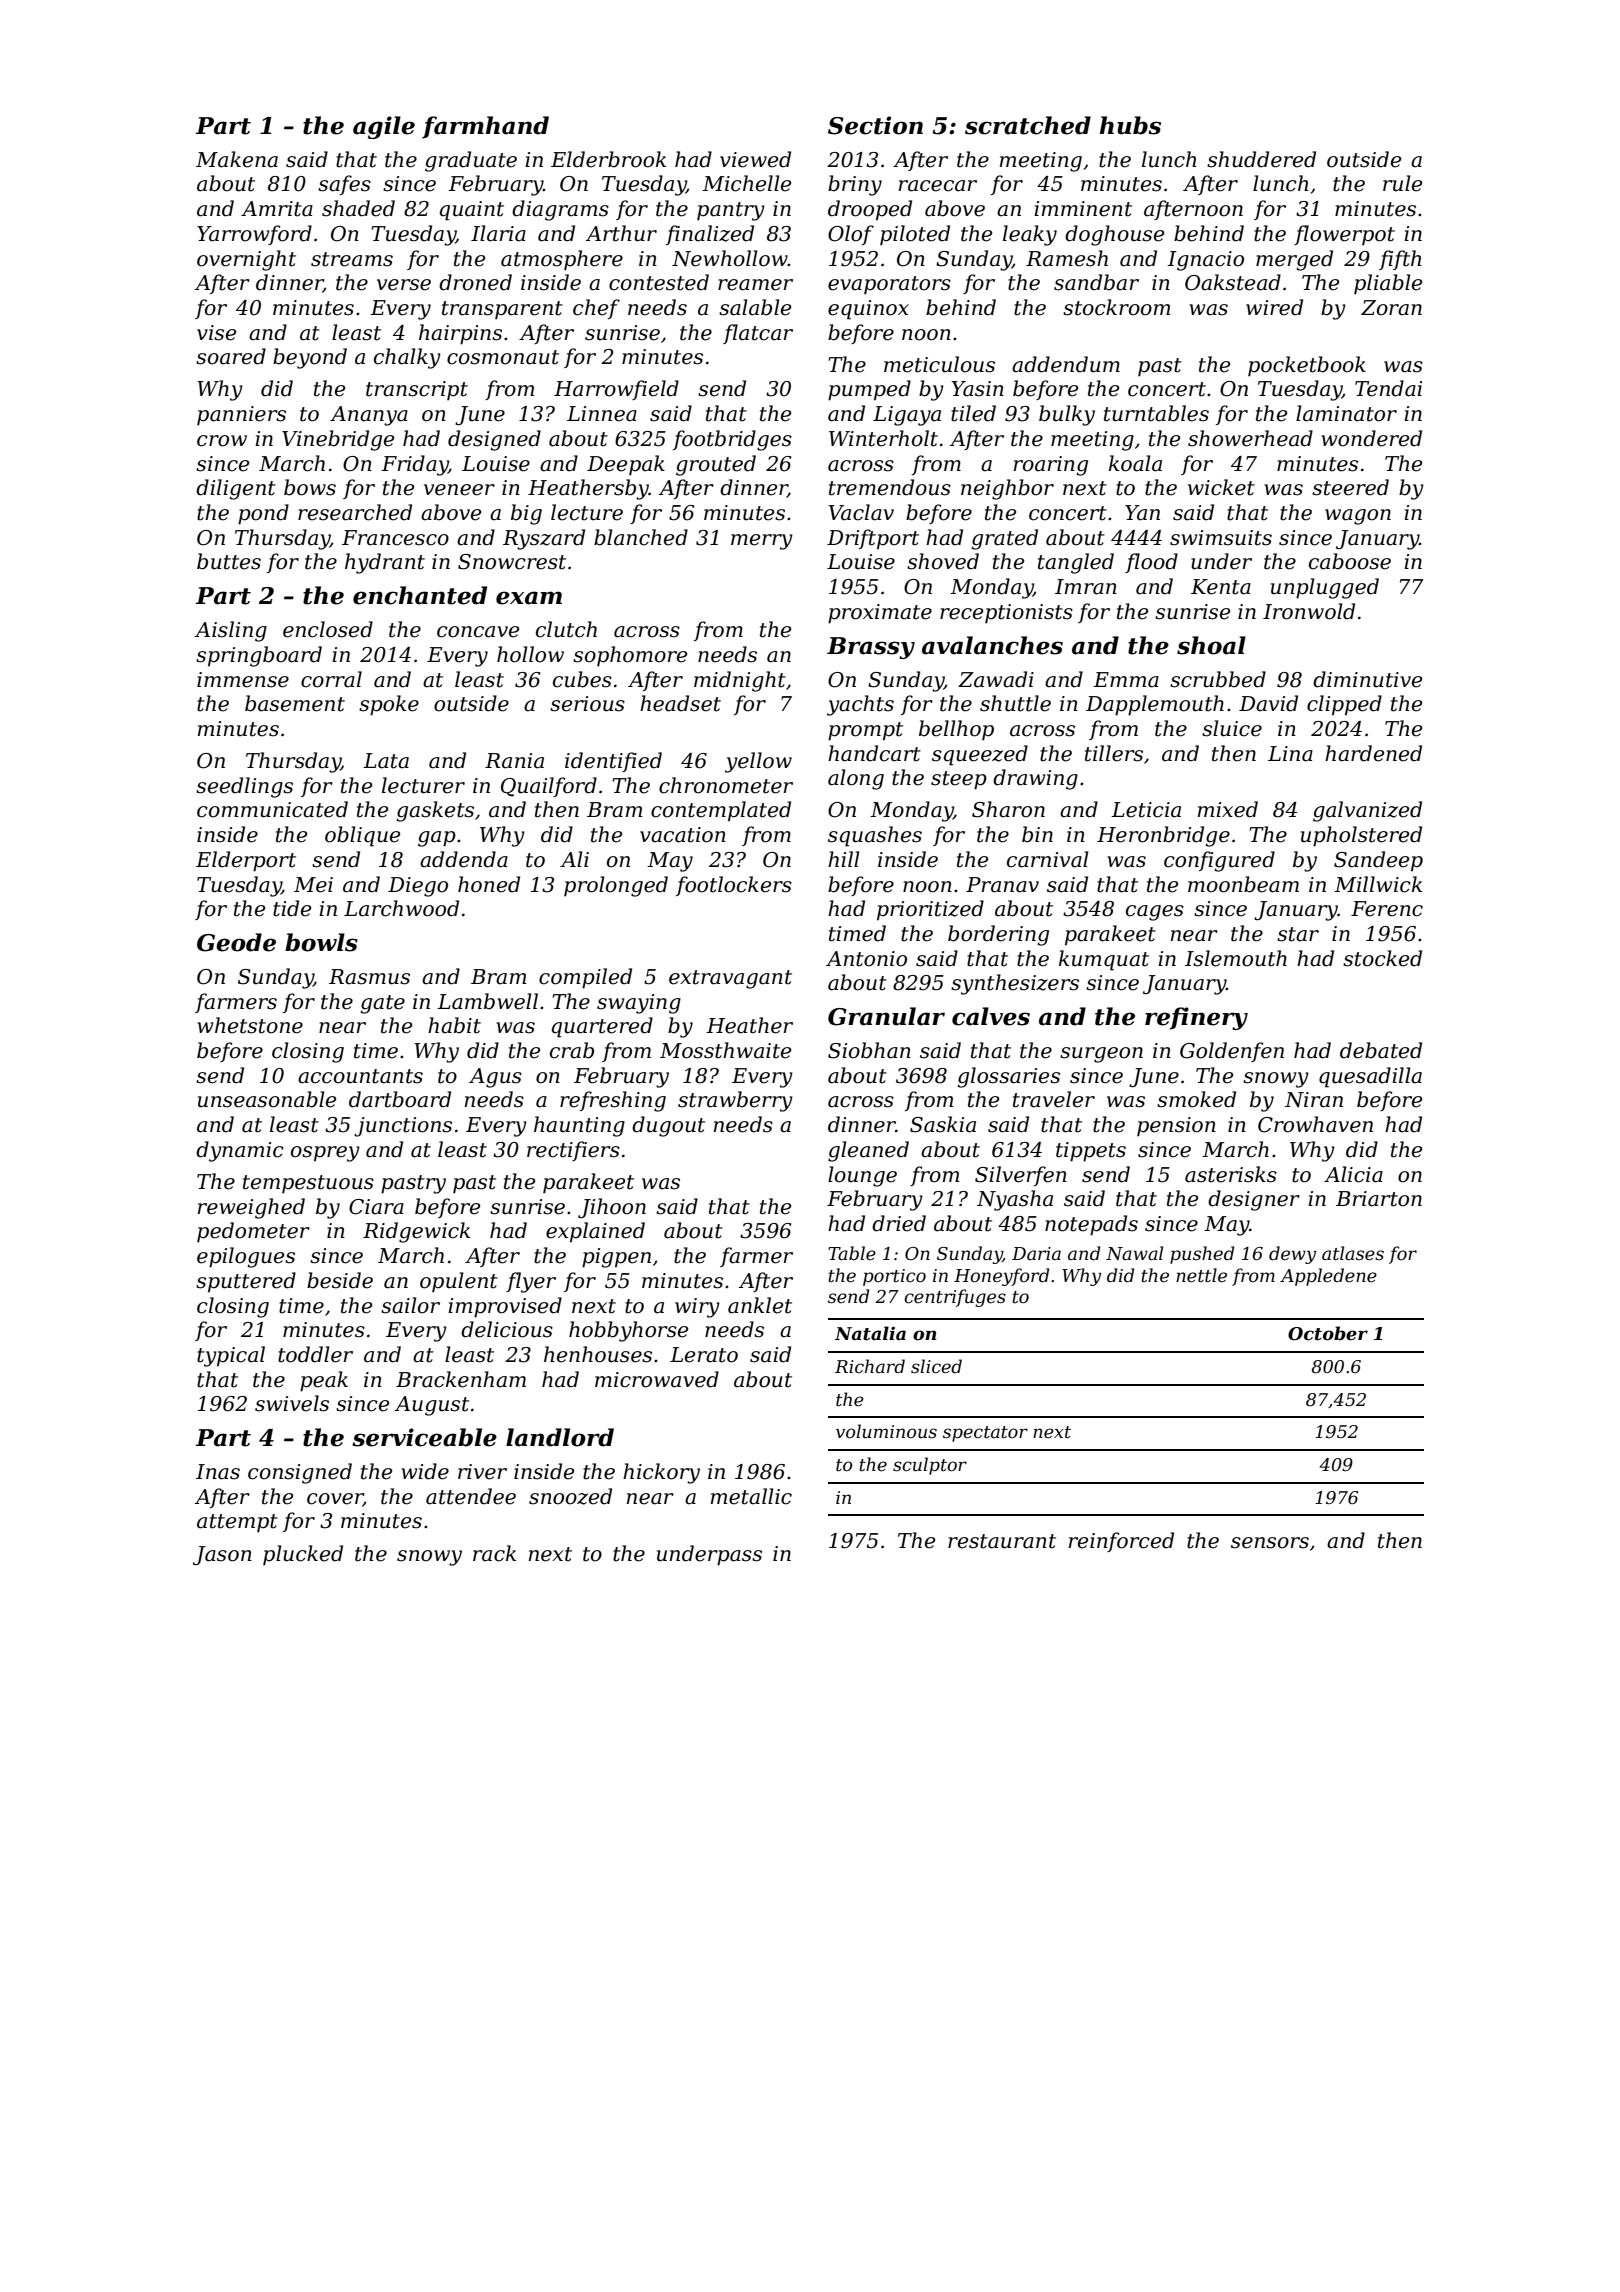 The height and width of the page is (2292, 1620). Describe the element at coordinates (489, 884) in the page. I see `honed` at that location.
